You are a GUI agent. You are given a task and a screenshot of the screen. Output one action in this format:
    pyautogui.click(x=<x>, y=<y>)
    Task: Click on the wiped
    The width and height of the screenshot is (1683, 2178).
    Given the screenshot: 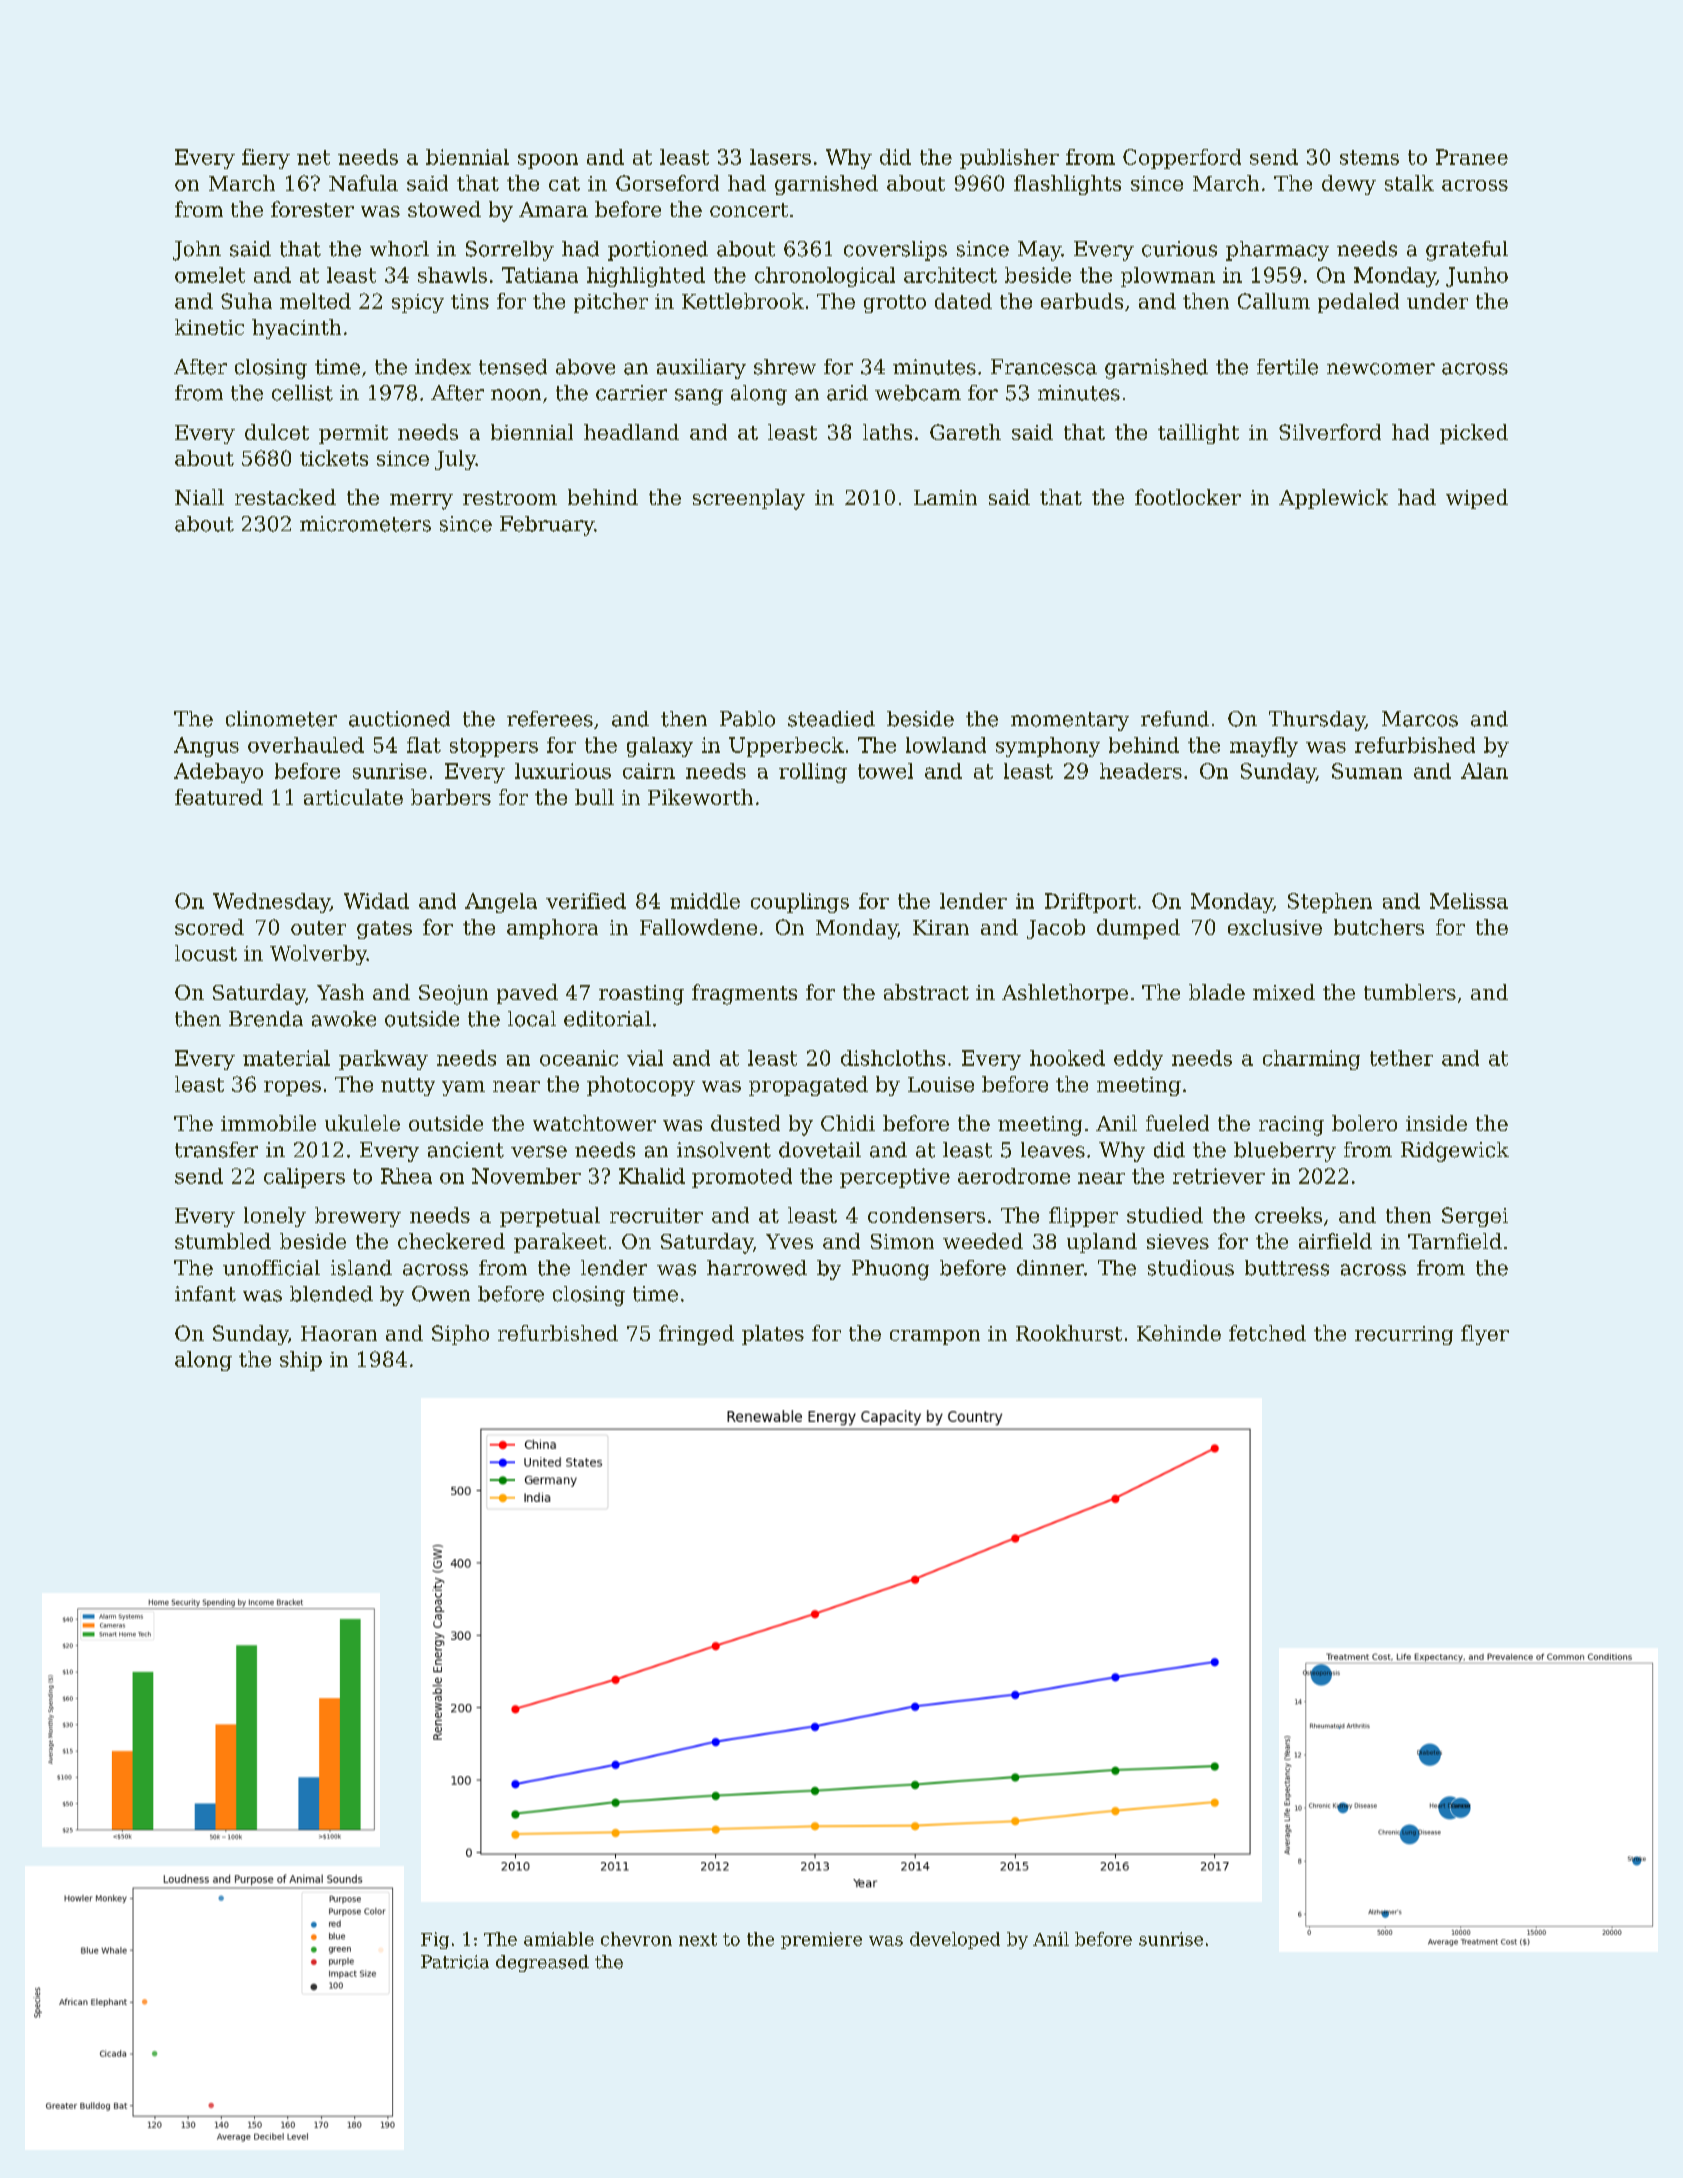 What is the action you would take?
    pyautogui.click(x=1477, y=499)
